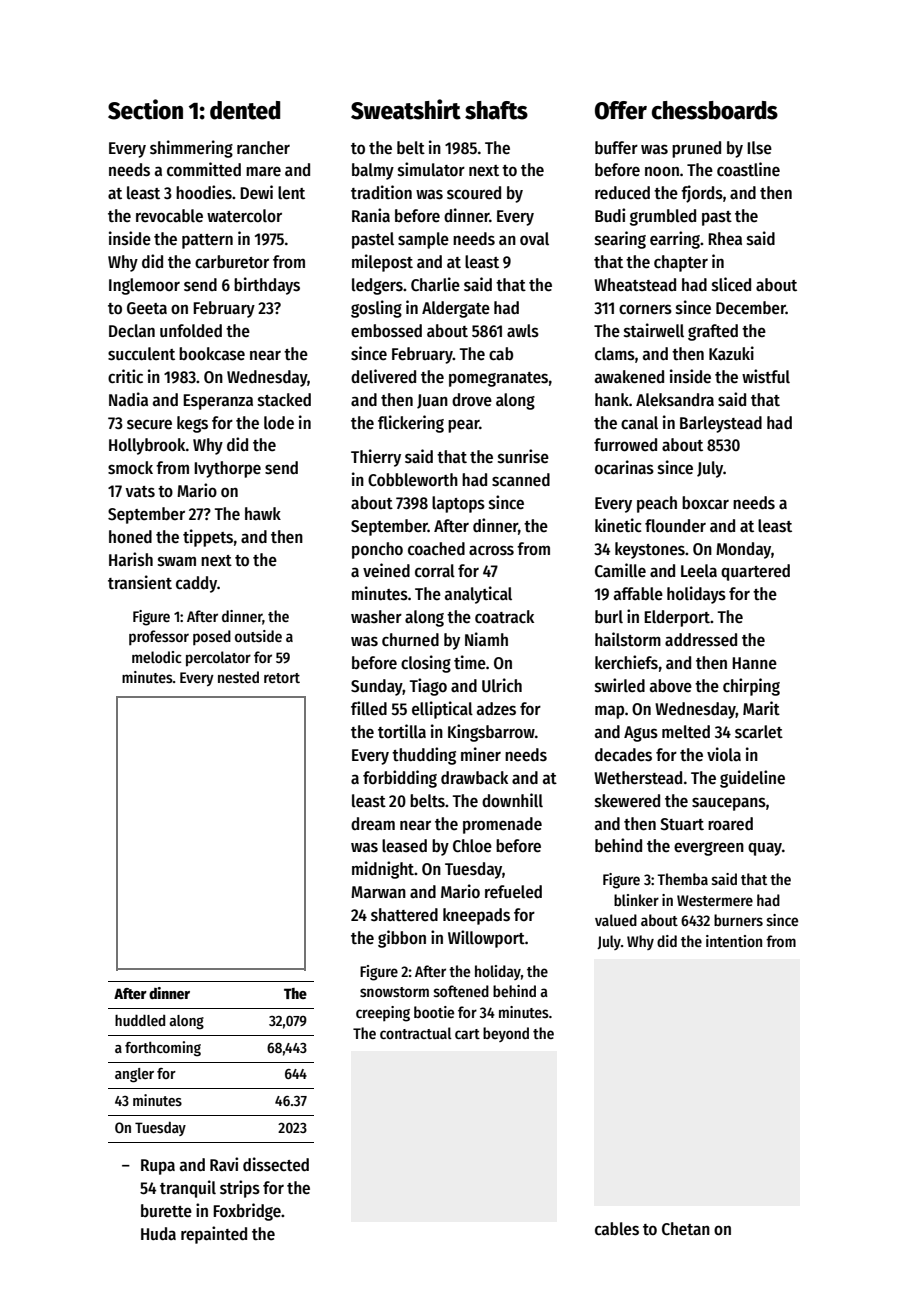 This image has height=1316, width=908. What do you see at coordinates (748, 169) in the image?
I see `coastline` at bounding box center [748, 169].
